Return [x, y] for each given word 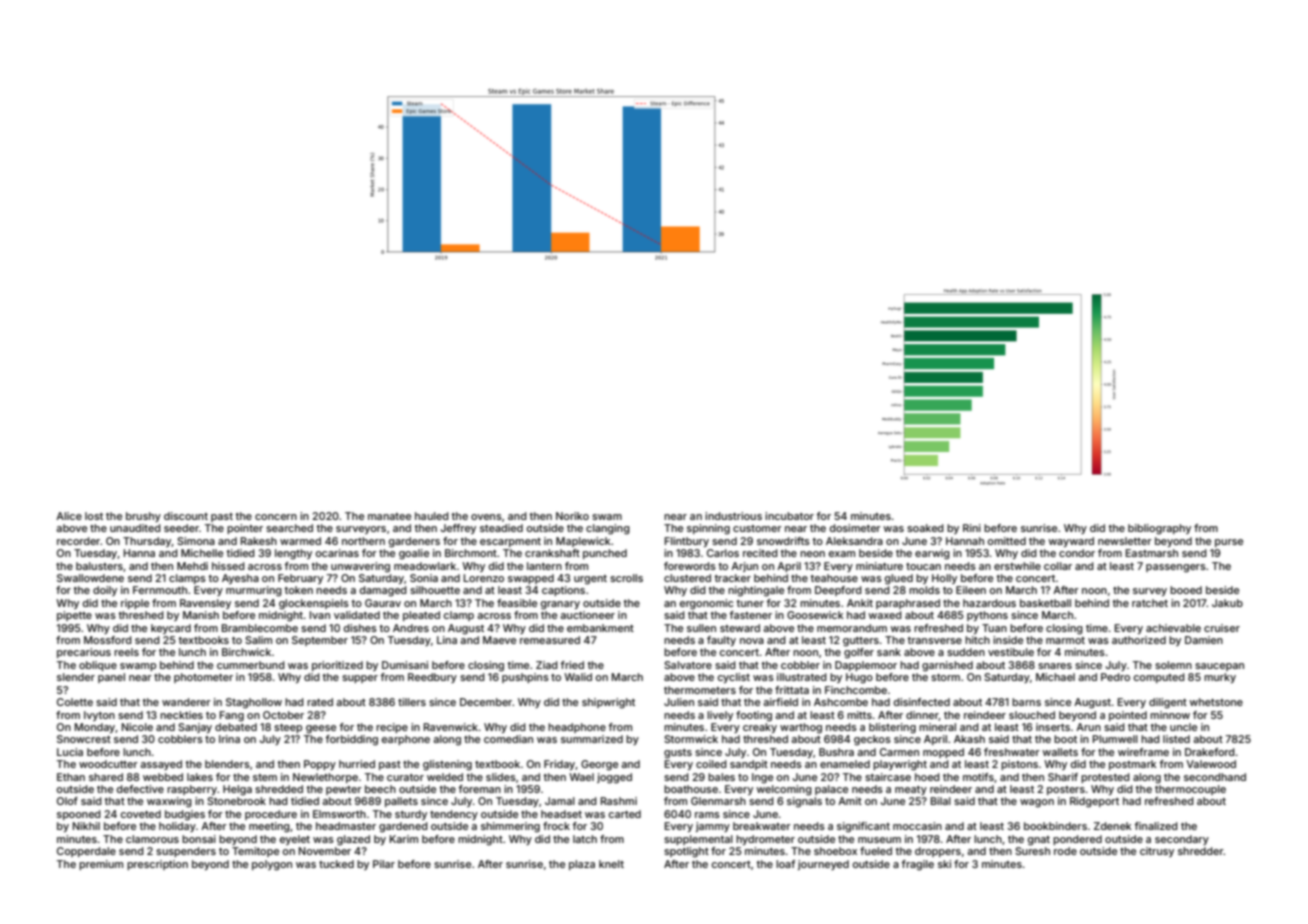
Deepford [838, 591]
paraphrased [908, 604]
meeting [269, 827]
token [298, 590]
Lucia [70, 752]
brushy [143, 517]
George [599, 765]
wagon [1037, 803]
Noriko [572, 516]
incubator [789, 516]
